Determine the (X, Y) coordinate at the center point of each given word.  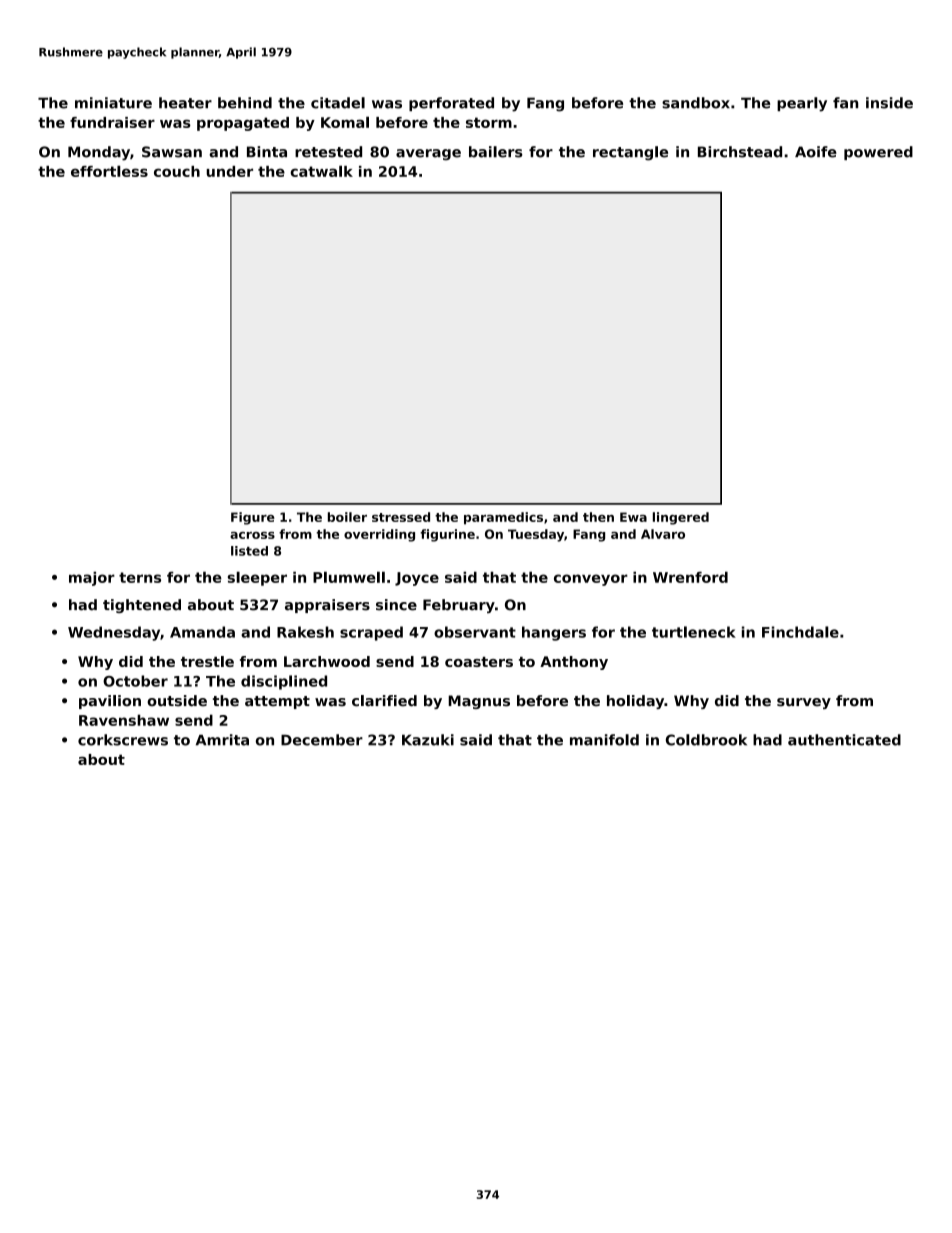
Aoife (816, 152)
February (459, 606)
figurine (447, 535)
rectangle (630, 153)
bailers (496, 152)
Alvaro (663, 534)
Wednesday (114, 633)
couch (177, 171)
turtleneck (694, 632)
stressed (401, 517)
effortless (109, 171)
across (252, 535)
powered (878, 153)
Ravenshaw (124, 720)
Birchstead (740, 152)
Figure (253, 518)
